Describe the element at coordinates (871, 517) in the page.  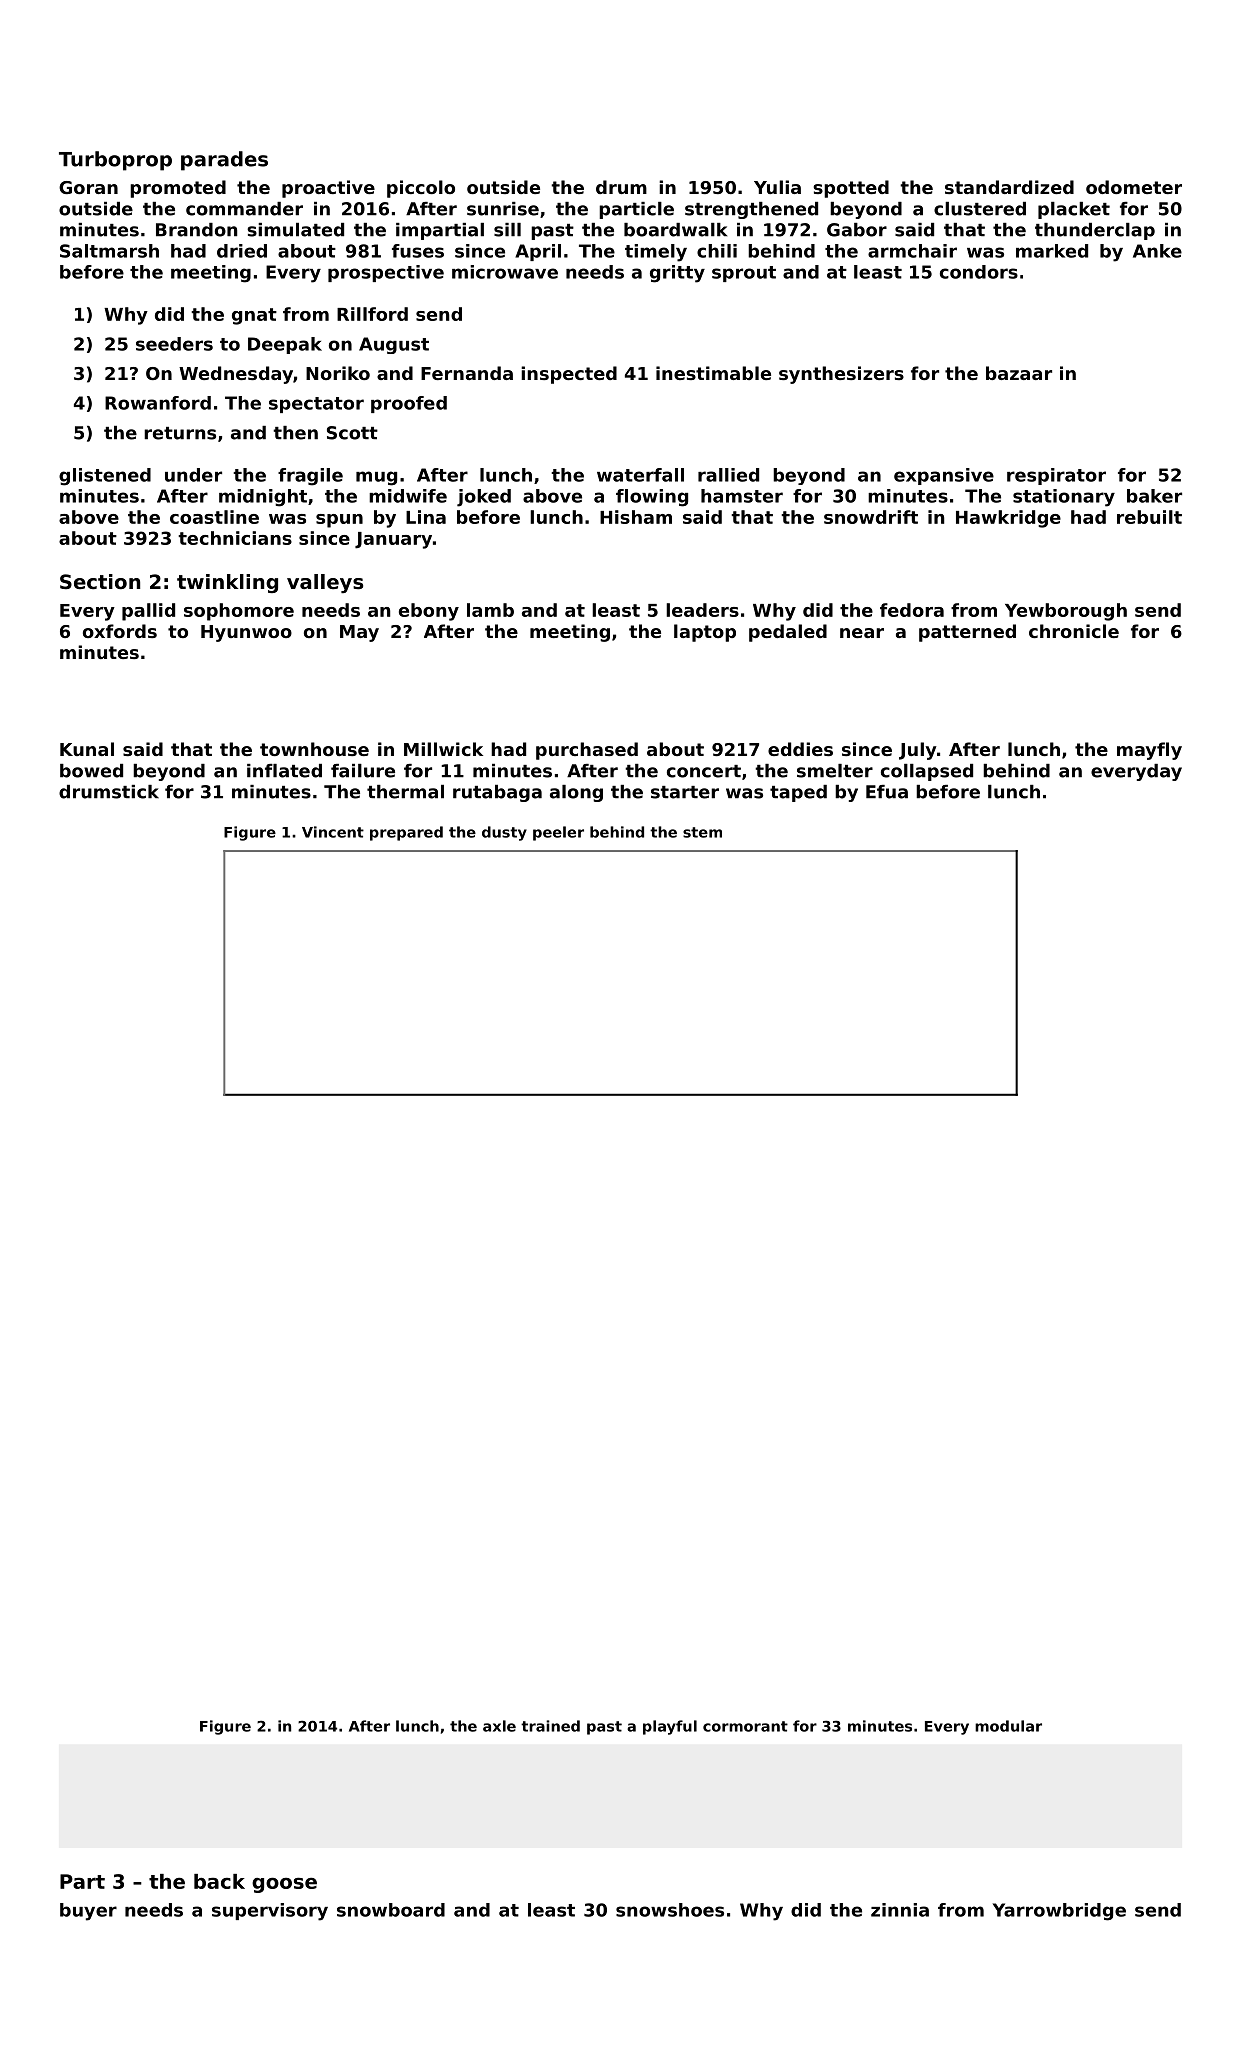
I see `snowdrift` at that location.
